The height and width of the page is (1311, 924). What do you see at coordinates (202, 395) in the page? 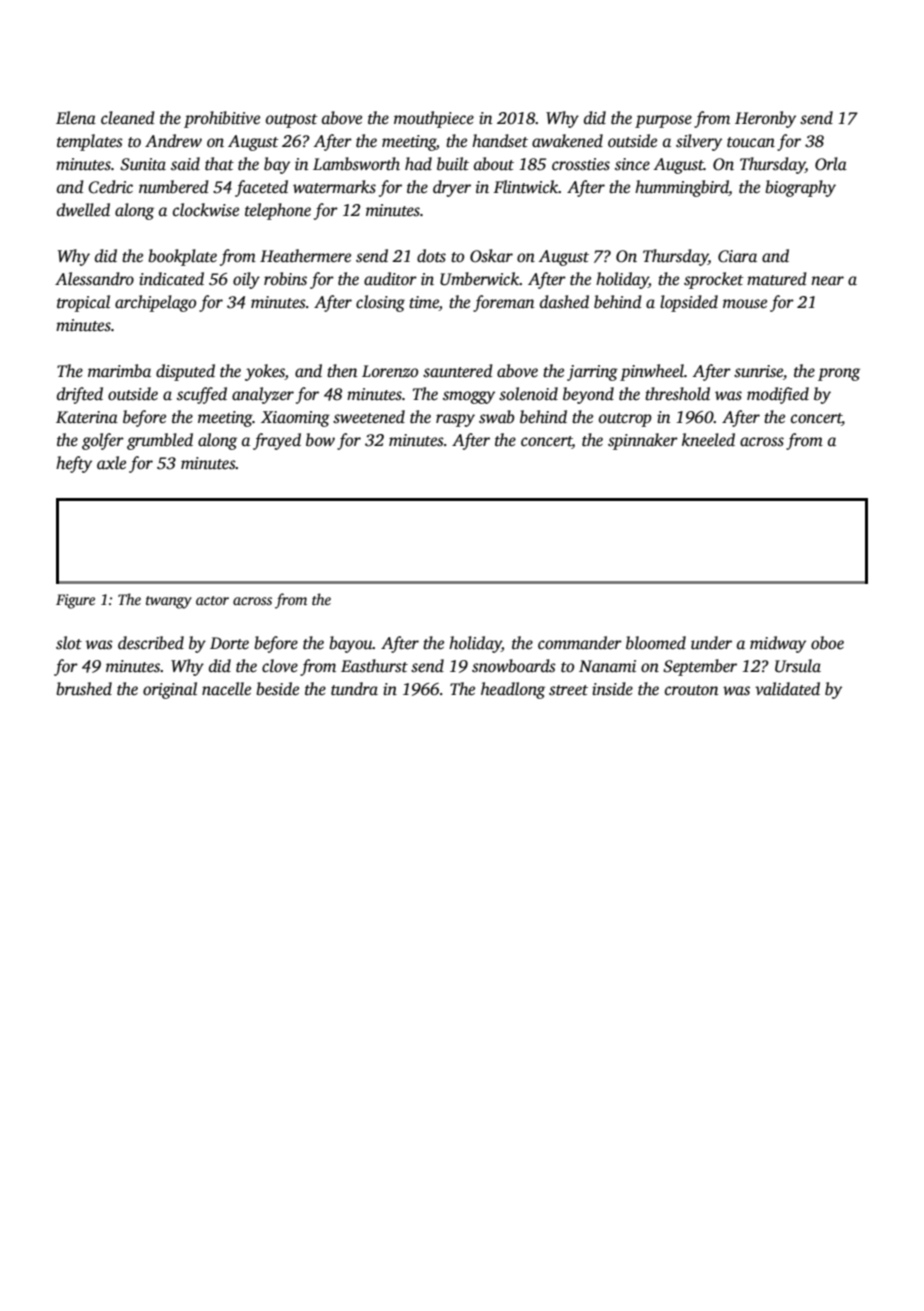
I see `scuffed` at bounding box center [202, 395].
